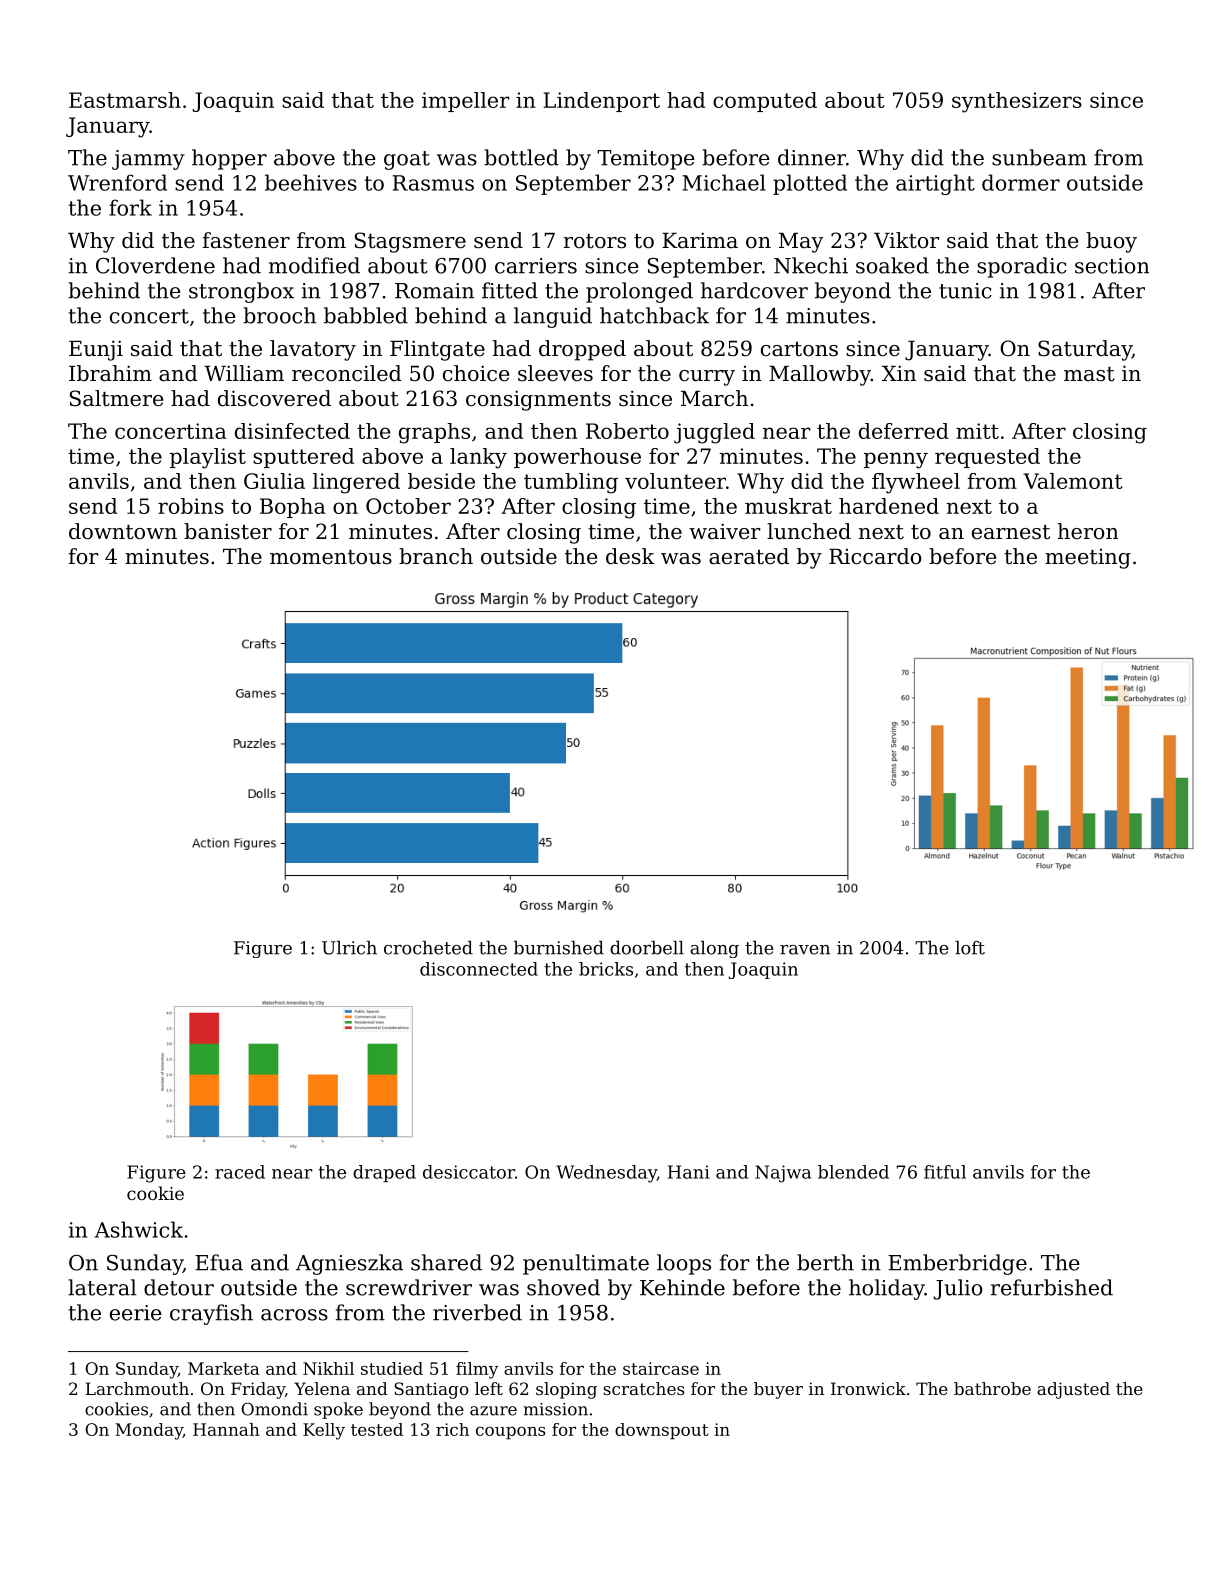 The image size is (1218, 1576). I want to click on Saltmere, so click(116, 398).
